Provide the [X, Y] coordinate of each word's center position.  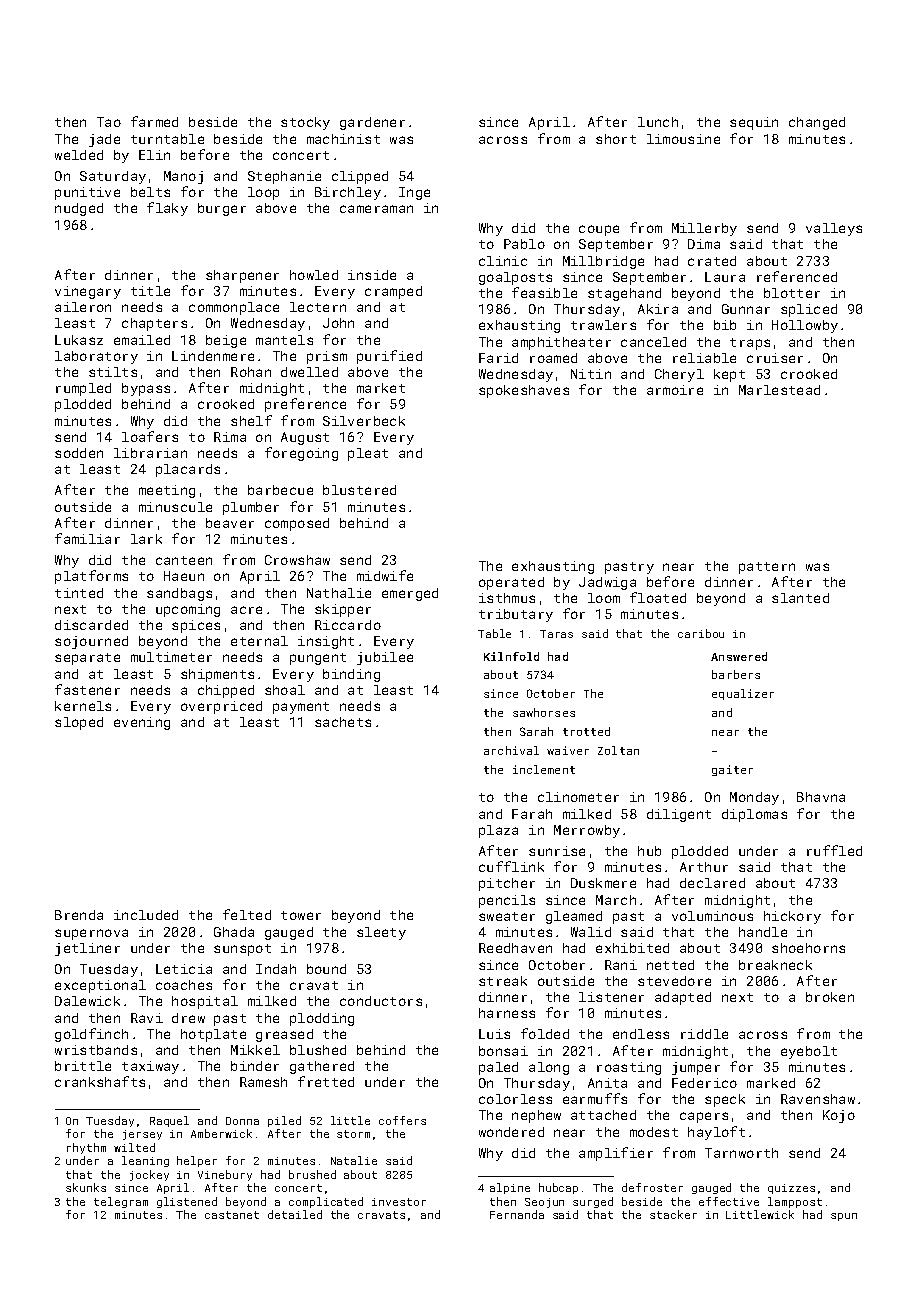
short [616, 139]
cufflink [511, 866]
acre [246, 610]
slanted [800, 598]
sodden [79, 453]
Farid [498, 358]
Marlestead [779, 390]
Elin [154, 155]
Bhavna [821, 797]
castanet [232, 1215]
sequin [754, 123]
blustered [359, 490]
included [146, 915]
